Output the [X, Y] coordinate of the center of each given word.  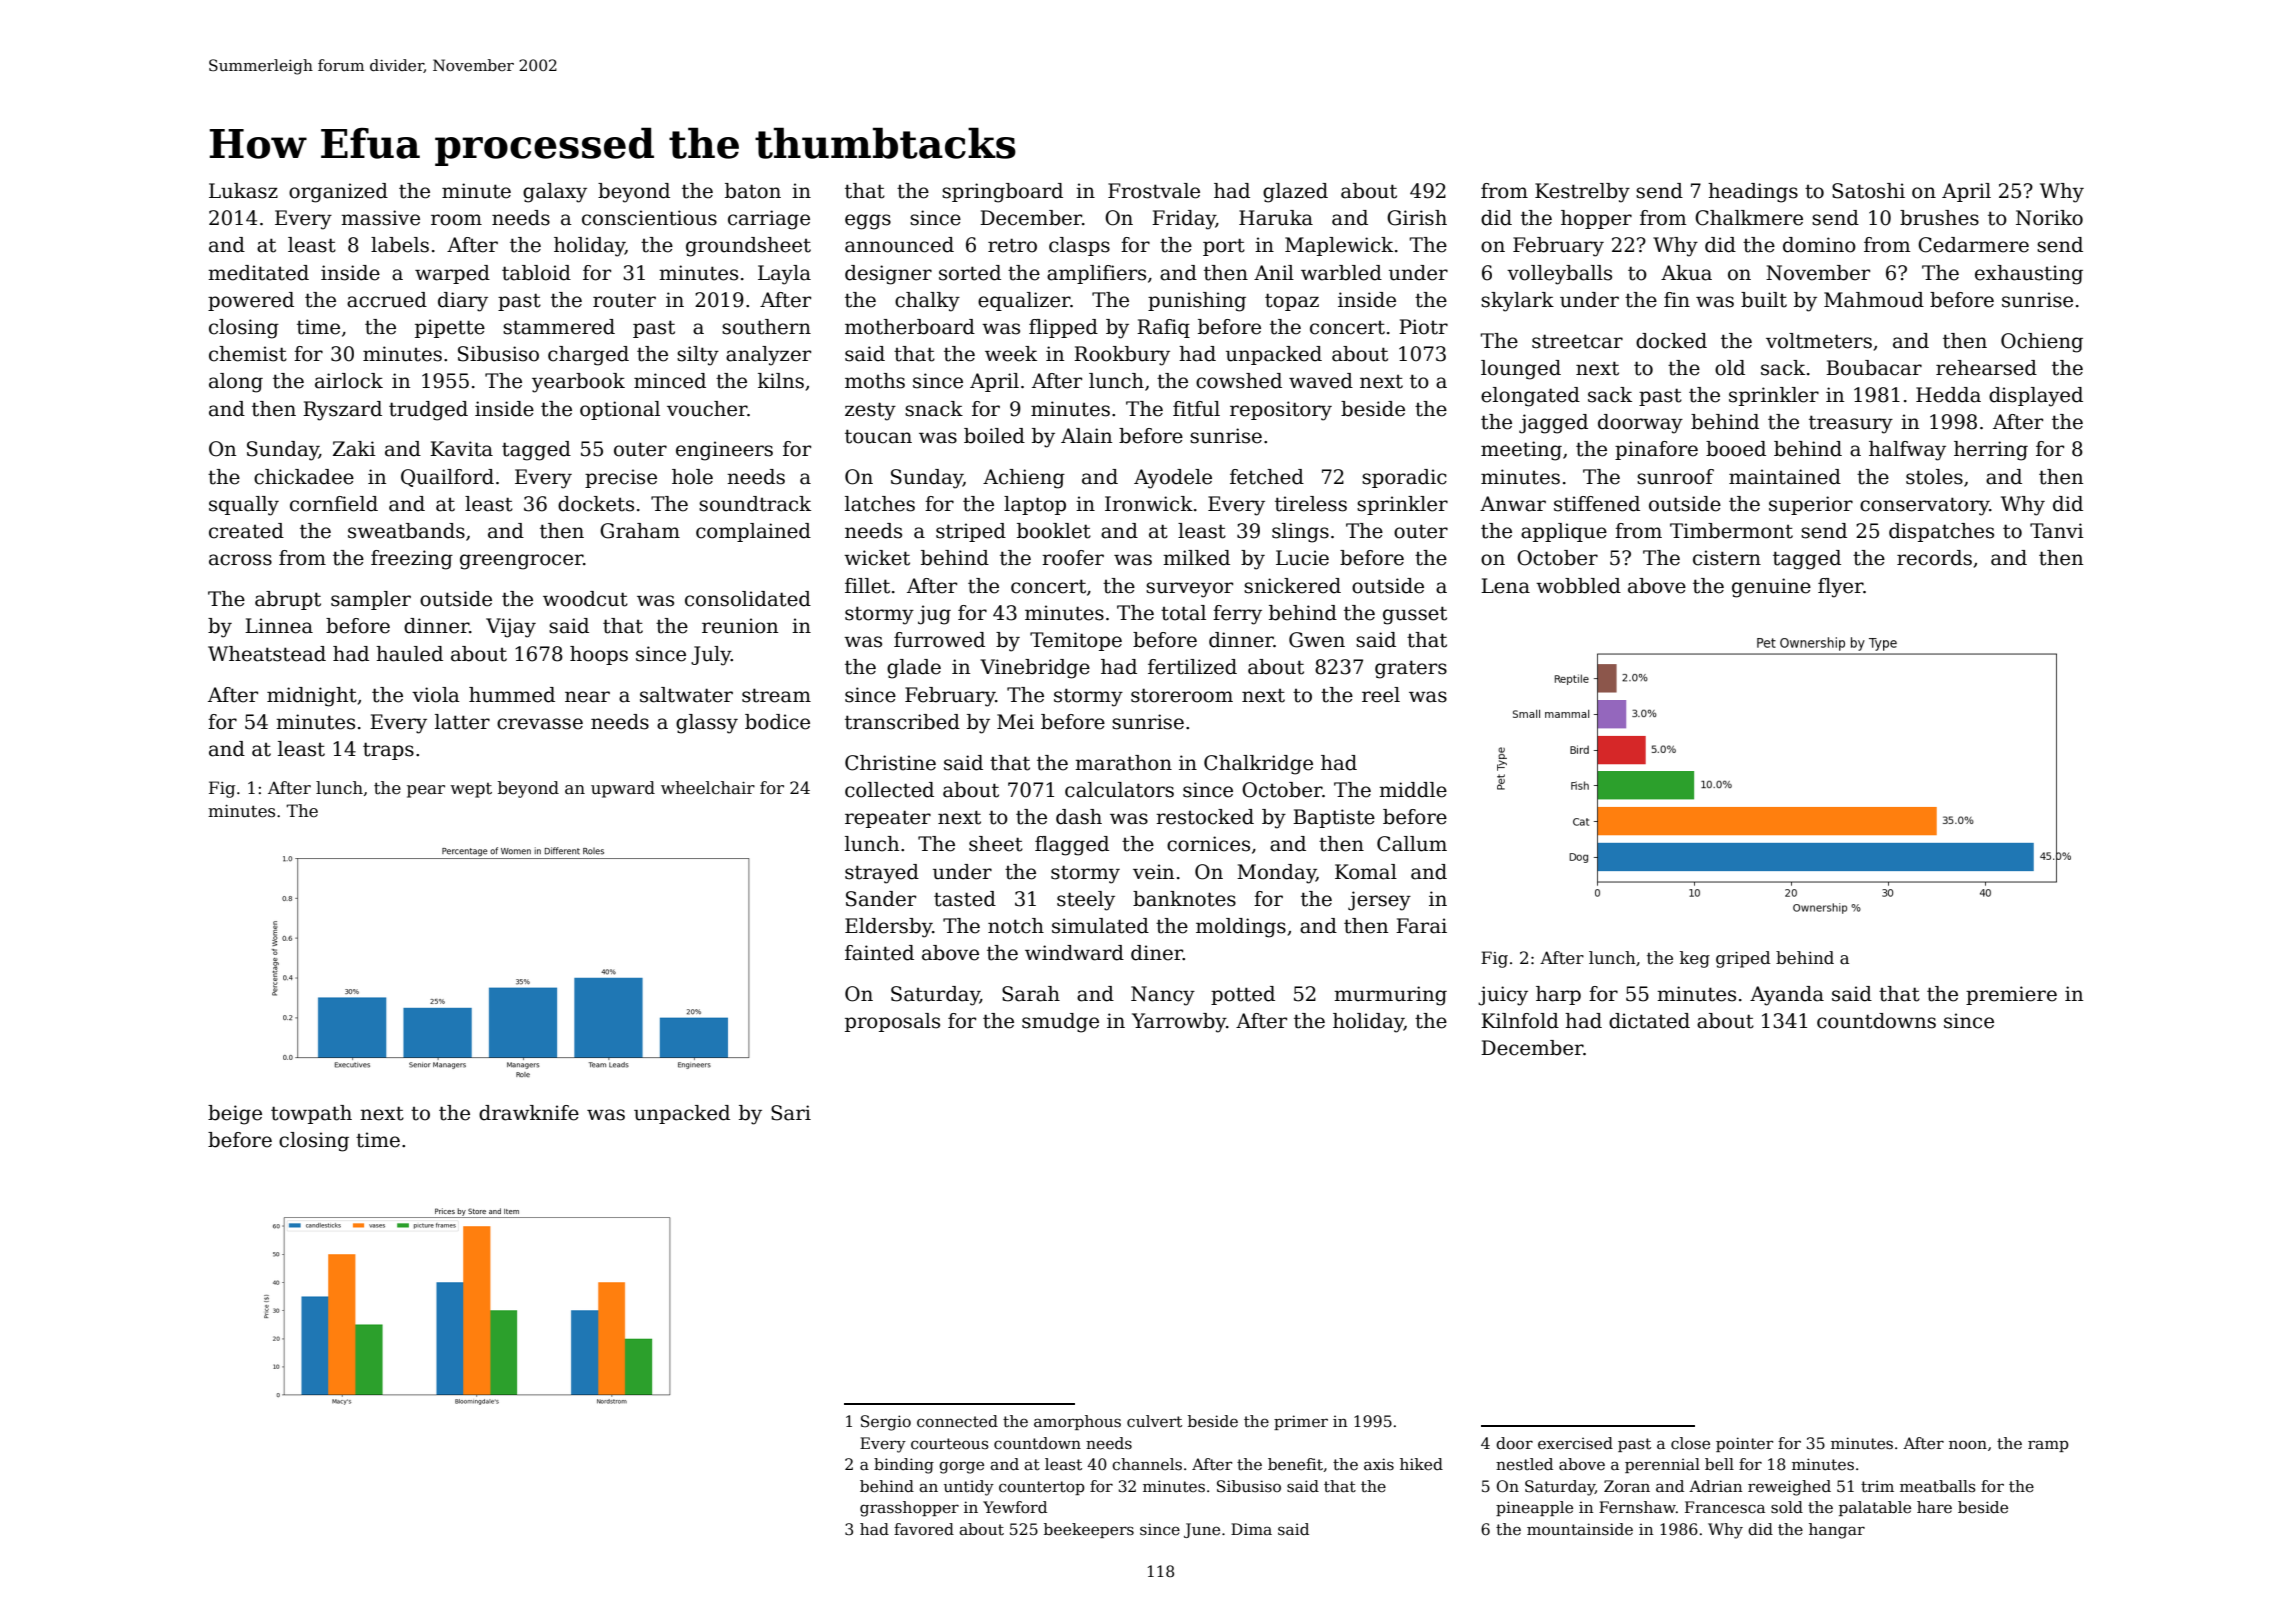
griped [1743, 959]
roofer [1073, 558]
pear [426, 791]
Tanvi [2057, 531]
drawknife [529, 1113]
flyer [1840, 588]
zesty [870, 411]
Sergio [886, 1423]
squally [244, 506]
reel [1381, 695]
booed [1736, 449]
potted [1243, 995]
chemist [248, 354]
